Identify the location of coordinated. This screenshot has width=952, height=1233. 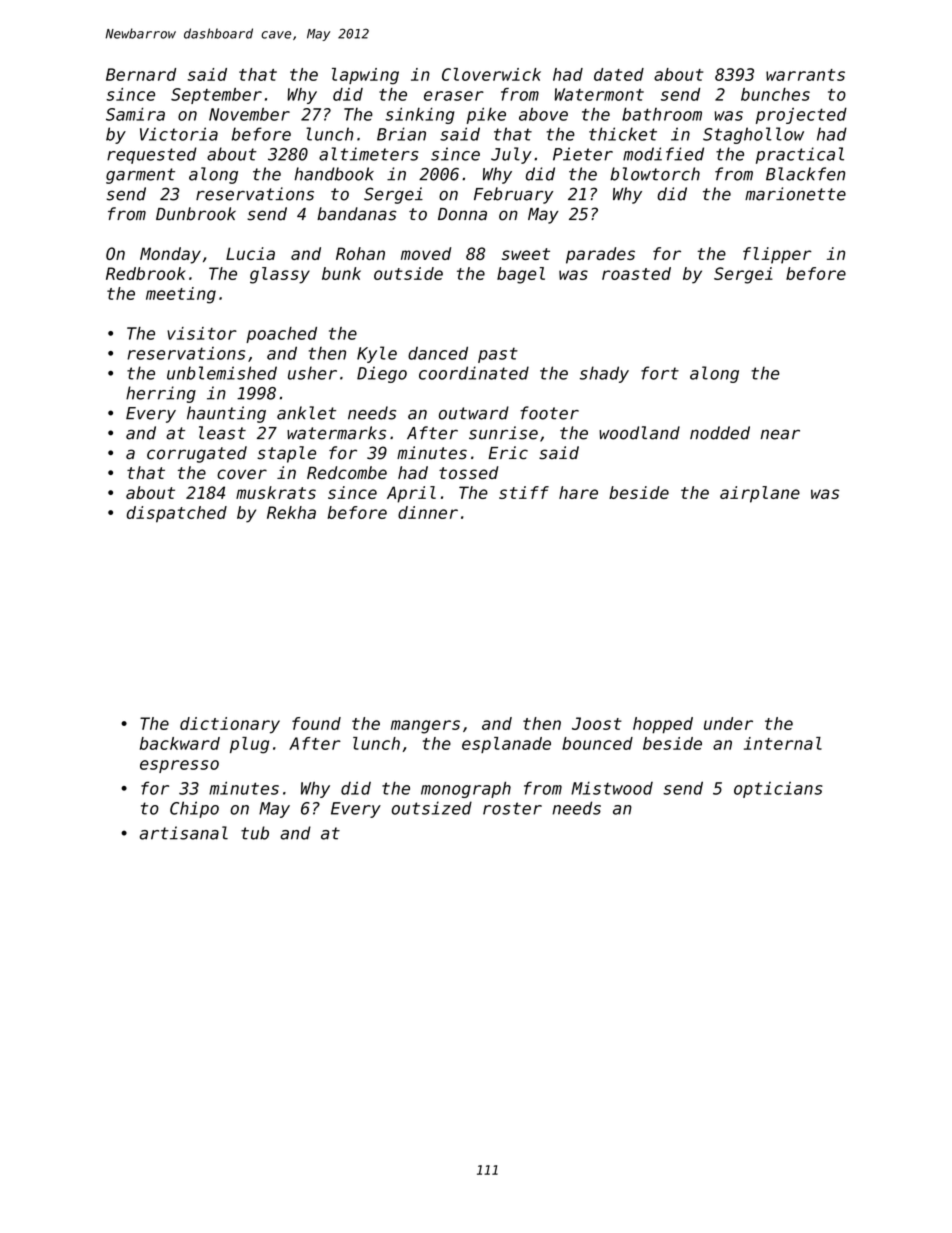
(474, 373).
